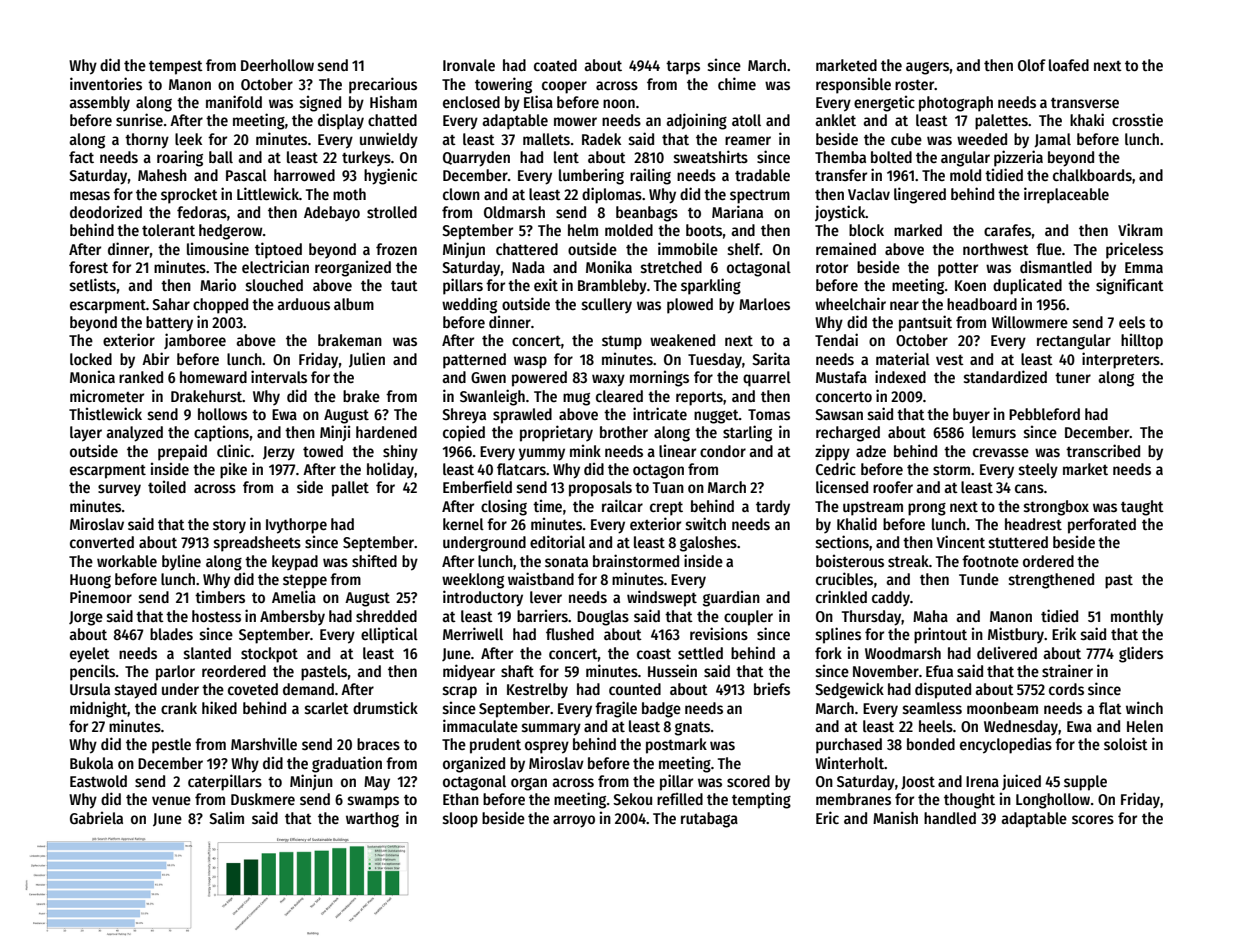 The image size is (1233, 952). Describe the element at coordinates (927, 68) in the screenshot. I see `augers` at that location.
